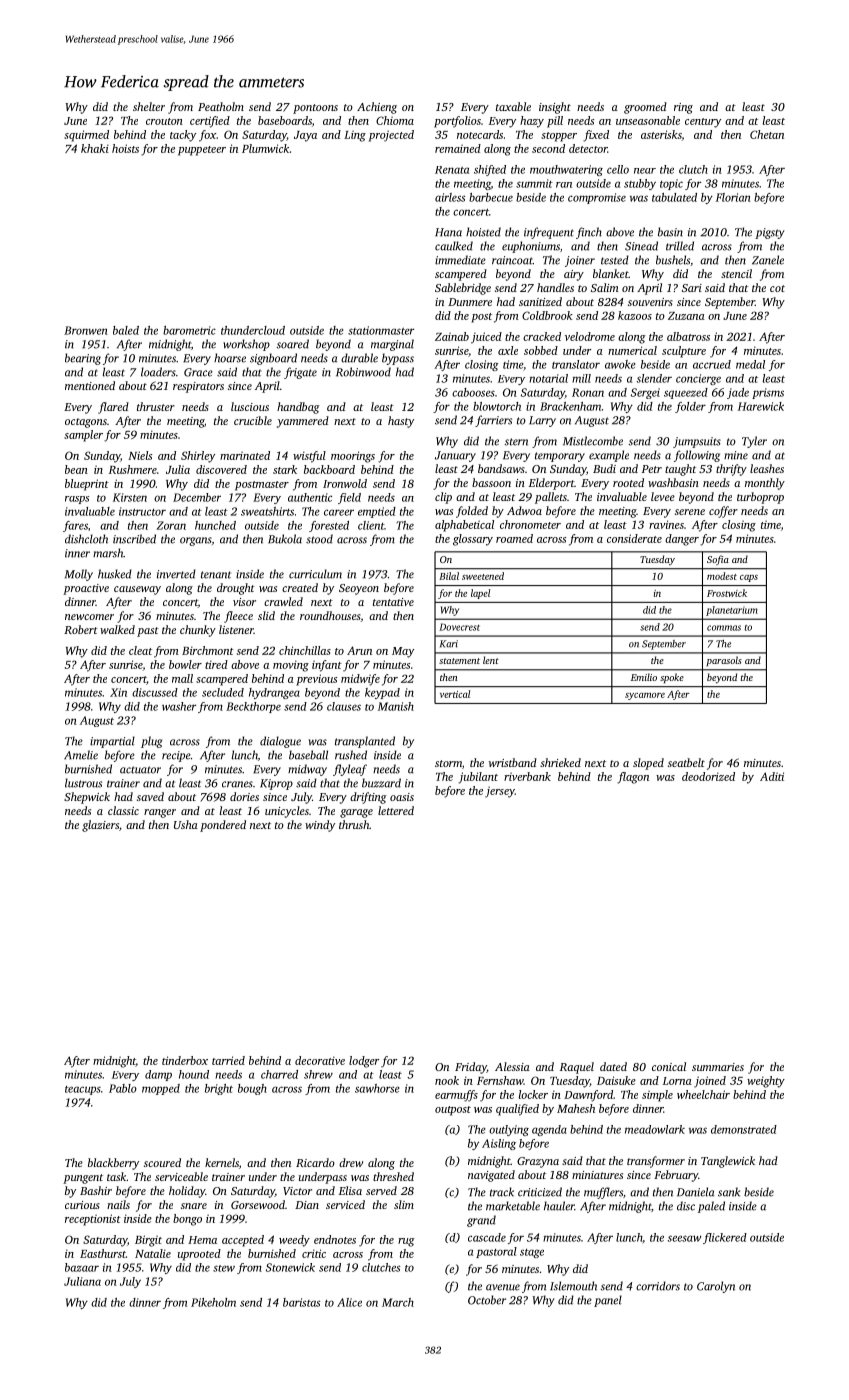 The width and height of the page is (849, 1400). I want to click on groomed, so click(645, 108).
